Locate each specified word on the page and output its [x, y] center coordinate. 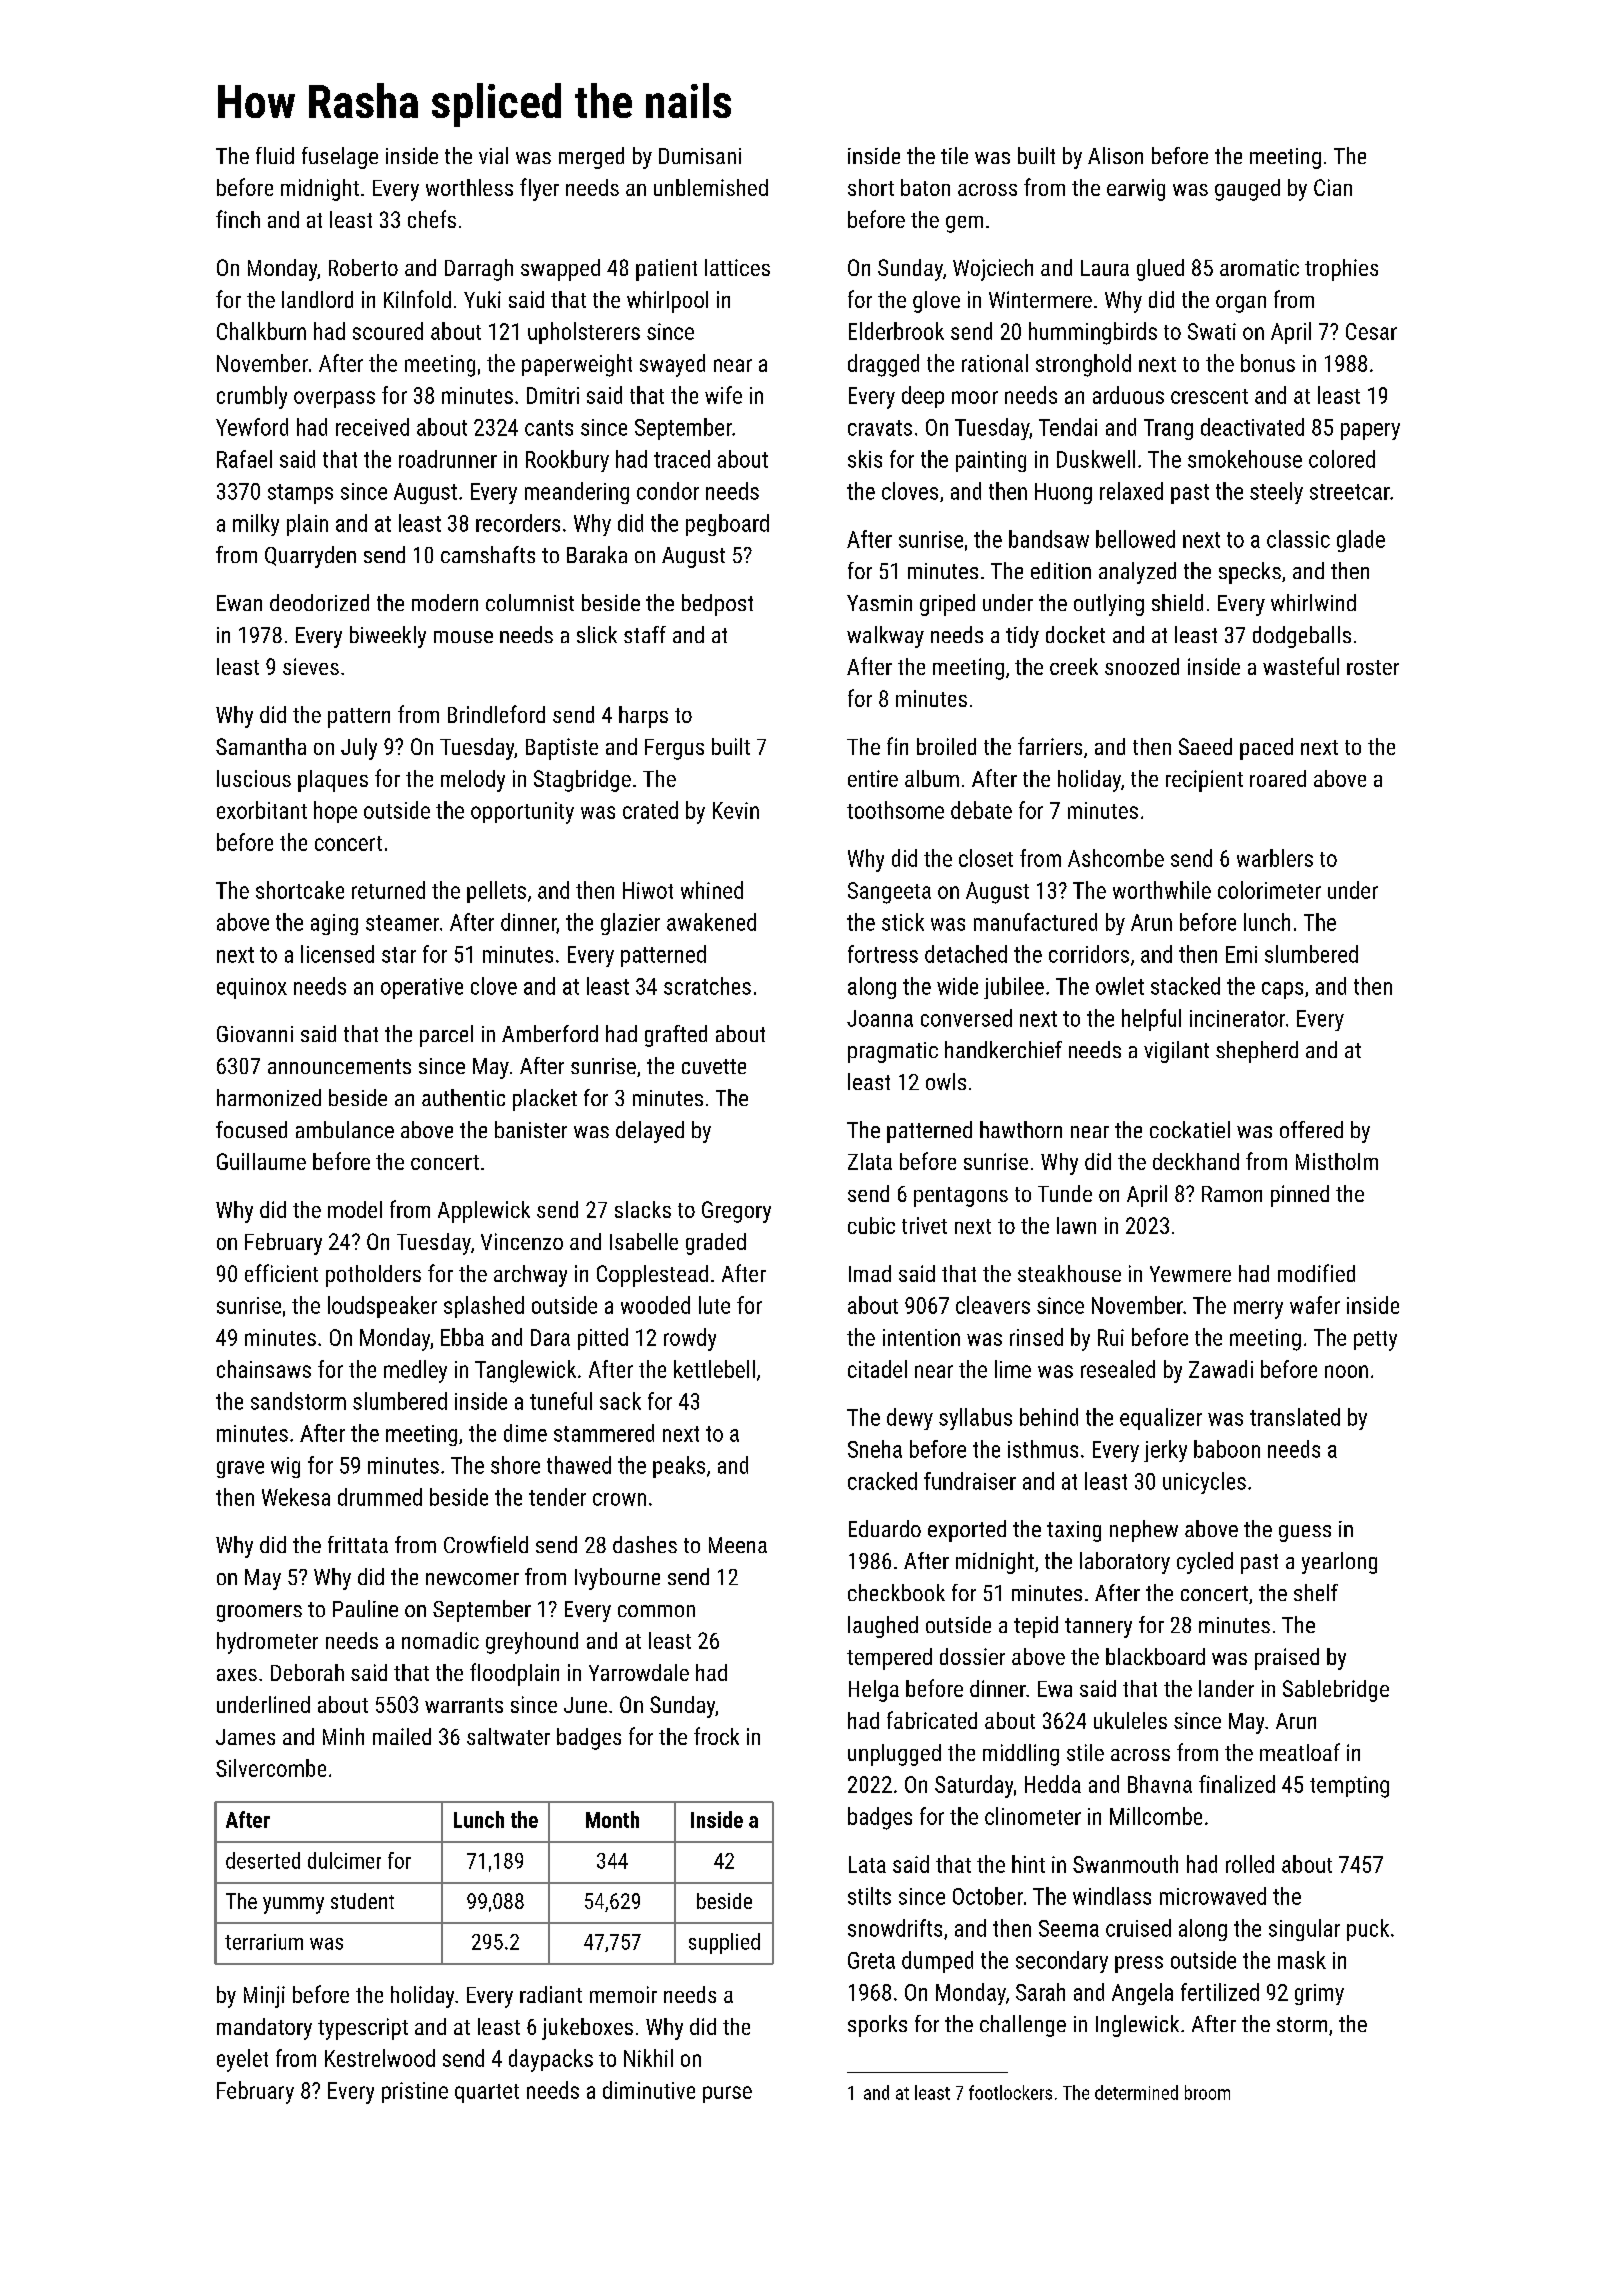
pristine [415, 2092]
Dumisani [700, 156]
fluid [275, 155]
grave [240, 1469]
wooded [655, 1305]
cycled [1205, 1563]
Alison [1115, 155]
